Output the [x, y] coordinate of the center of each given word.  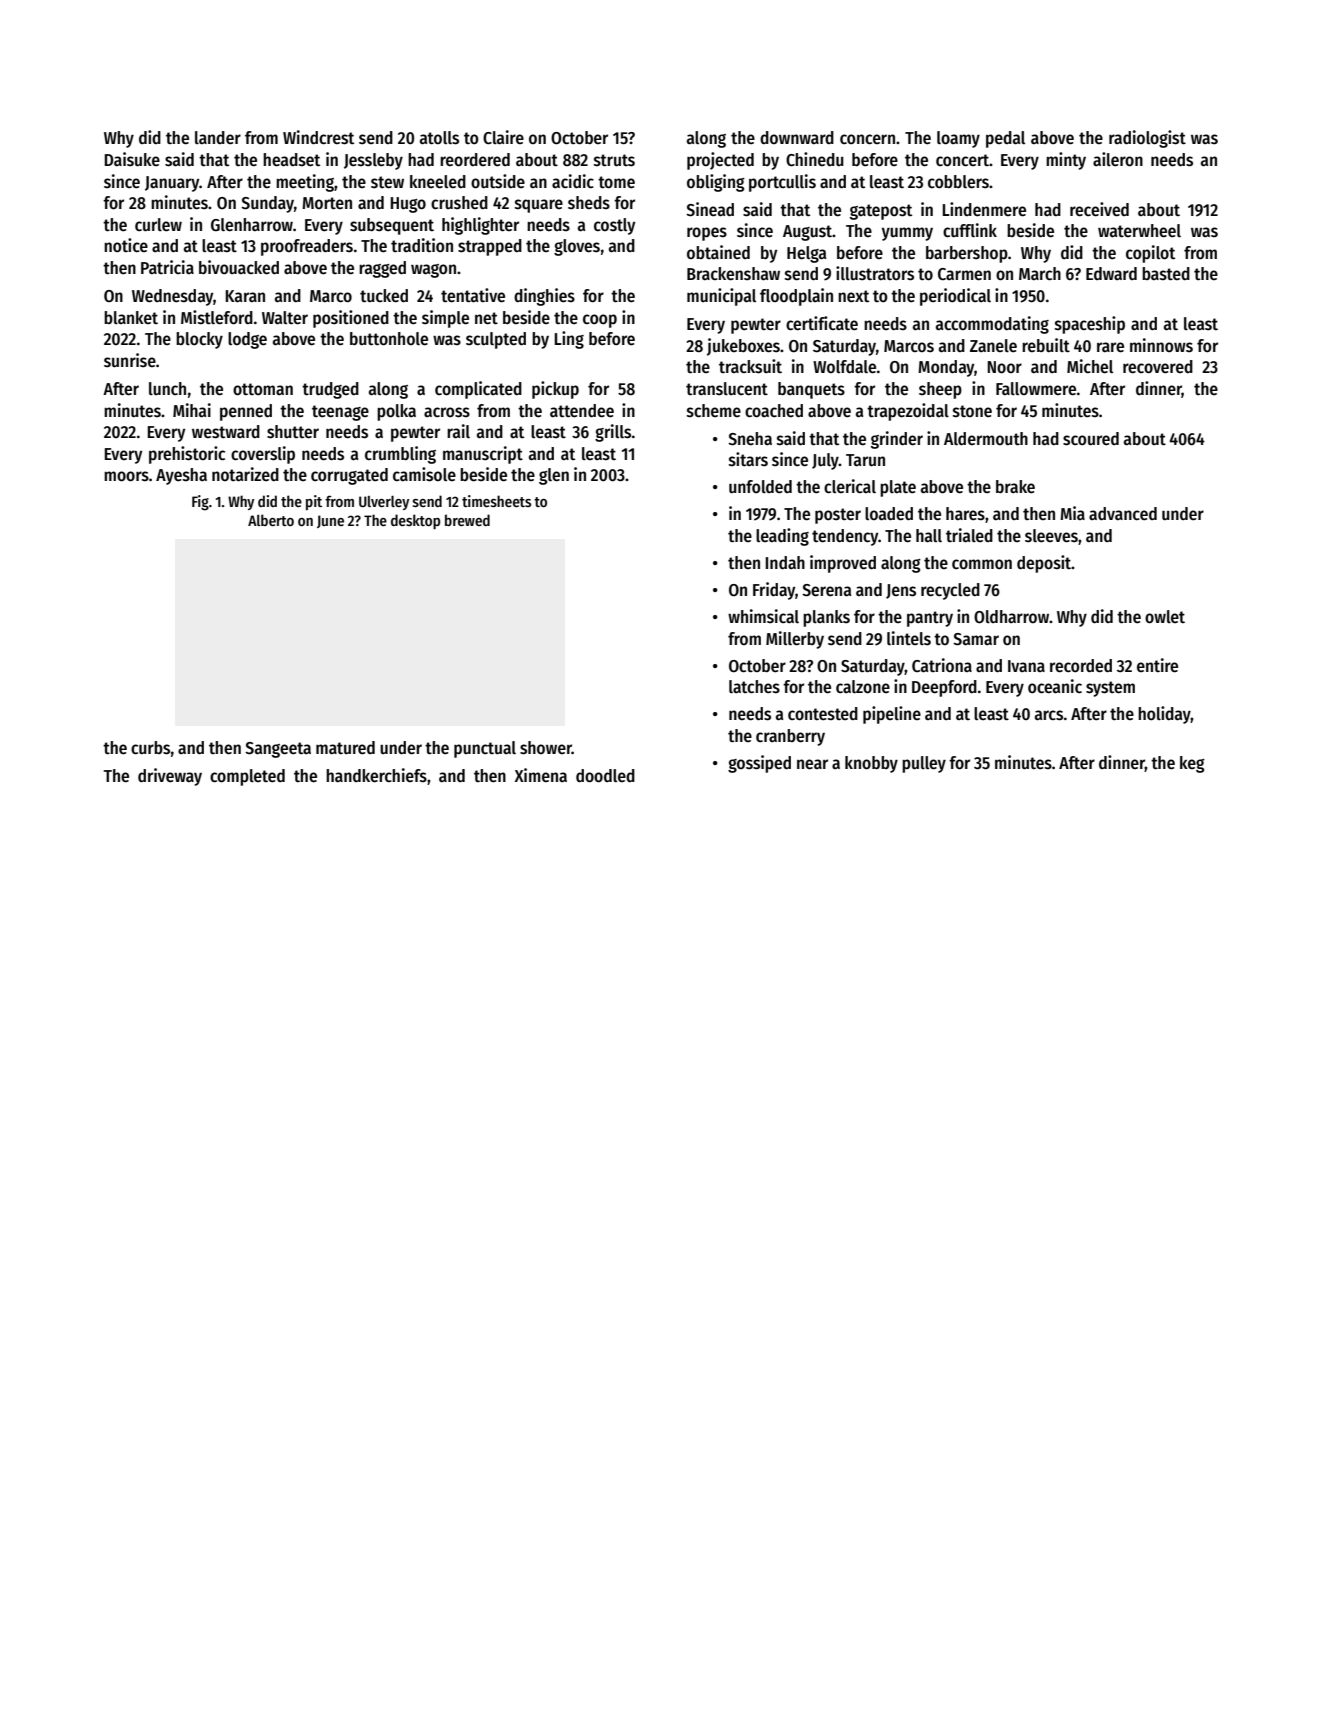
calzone [863, 687]
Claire [503, 137]
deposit [1044, 564]
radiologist [1147, 139]
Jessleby [373, 161]
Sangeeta [278, 750]
